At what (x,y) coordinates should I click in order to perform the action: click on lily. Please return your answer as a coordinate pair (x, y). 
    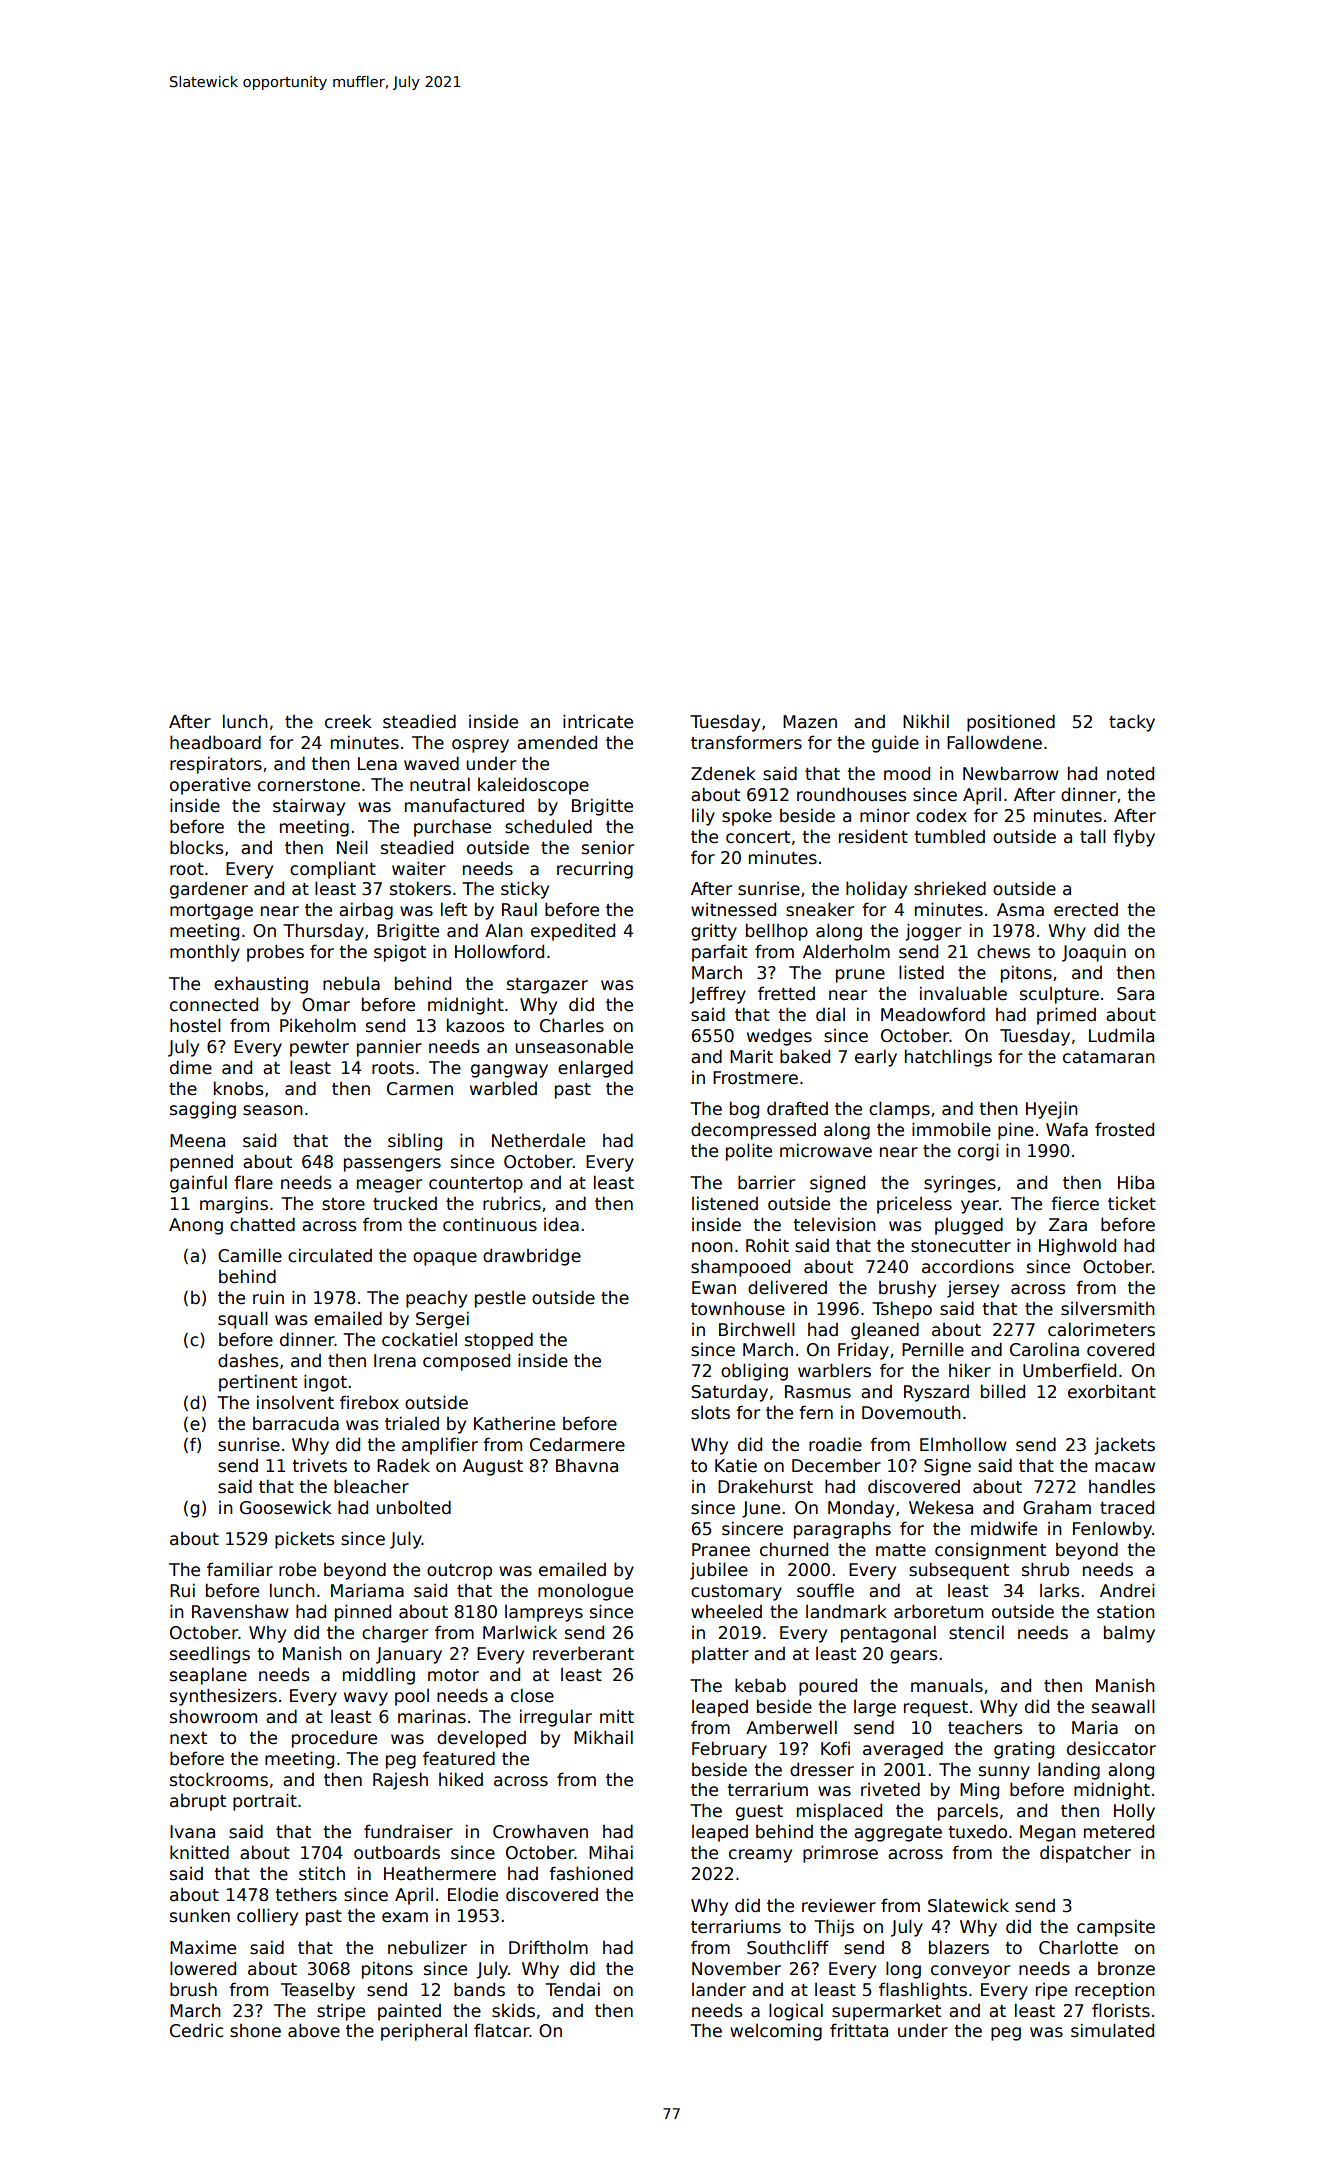
    Looking at the image, I should click on (703, 817).
